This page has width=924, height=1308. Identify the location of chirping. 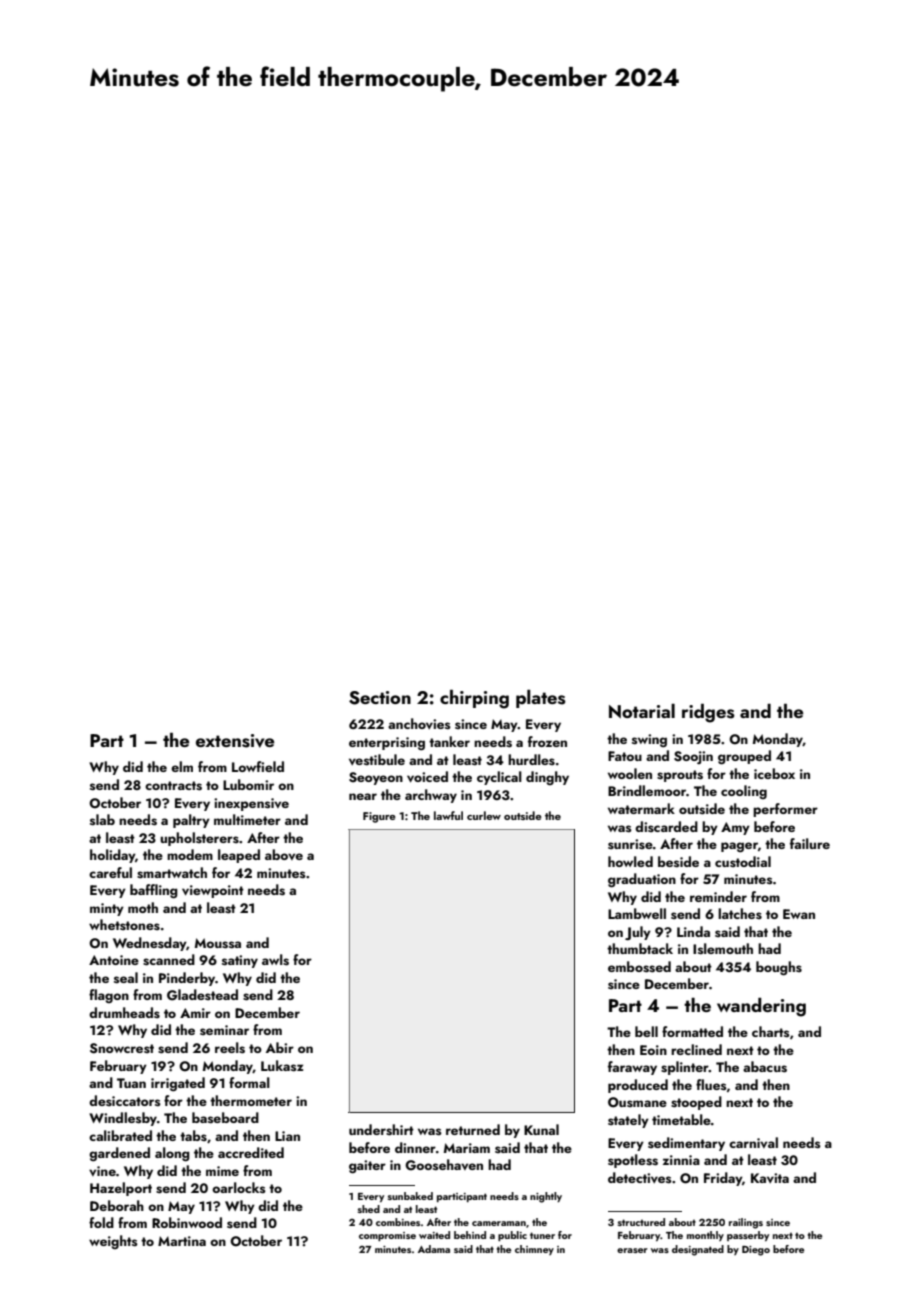
(474, 699).
